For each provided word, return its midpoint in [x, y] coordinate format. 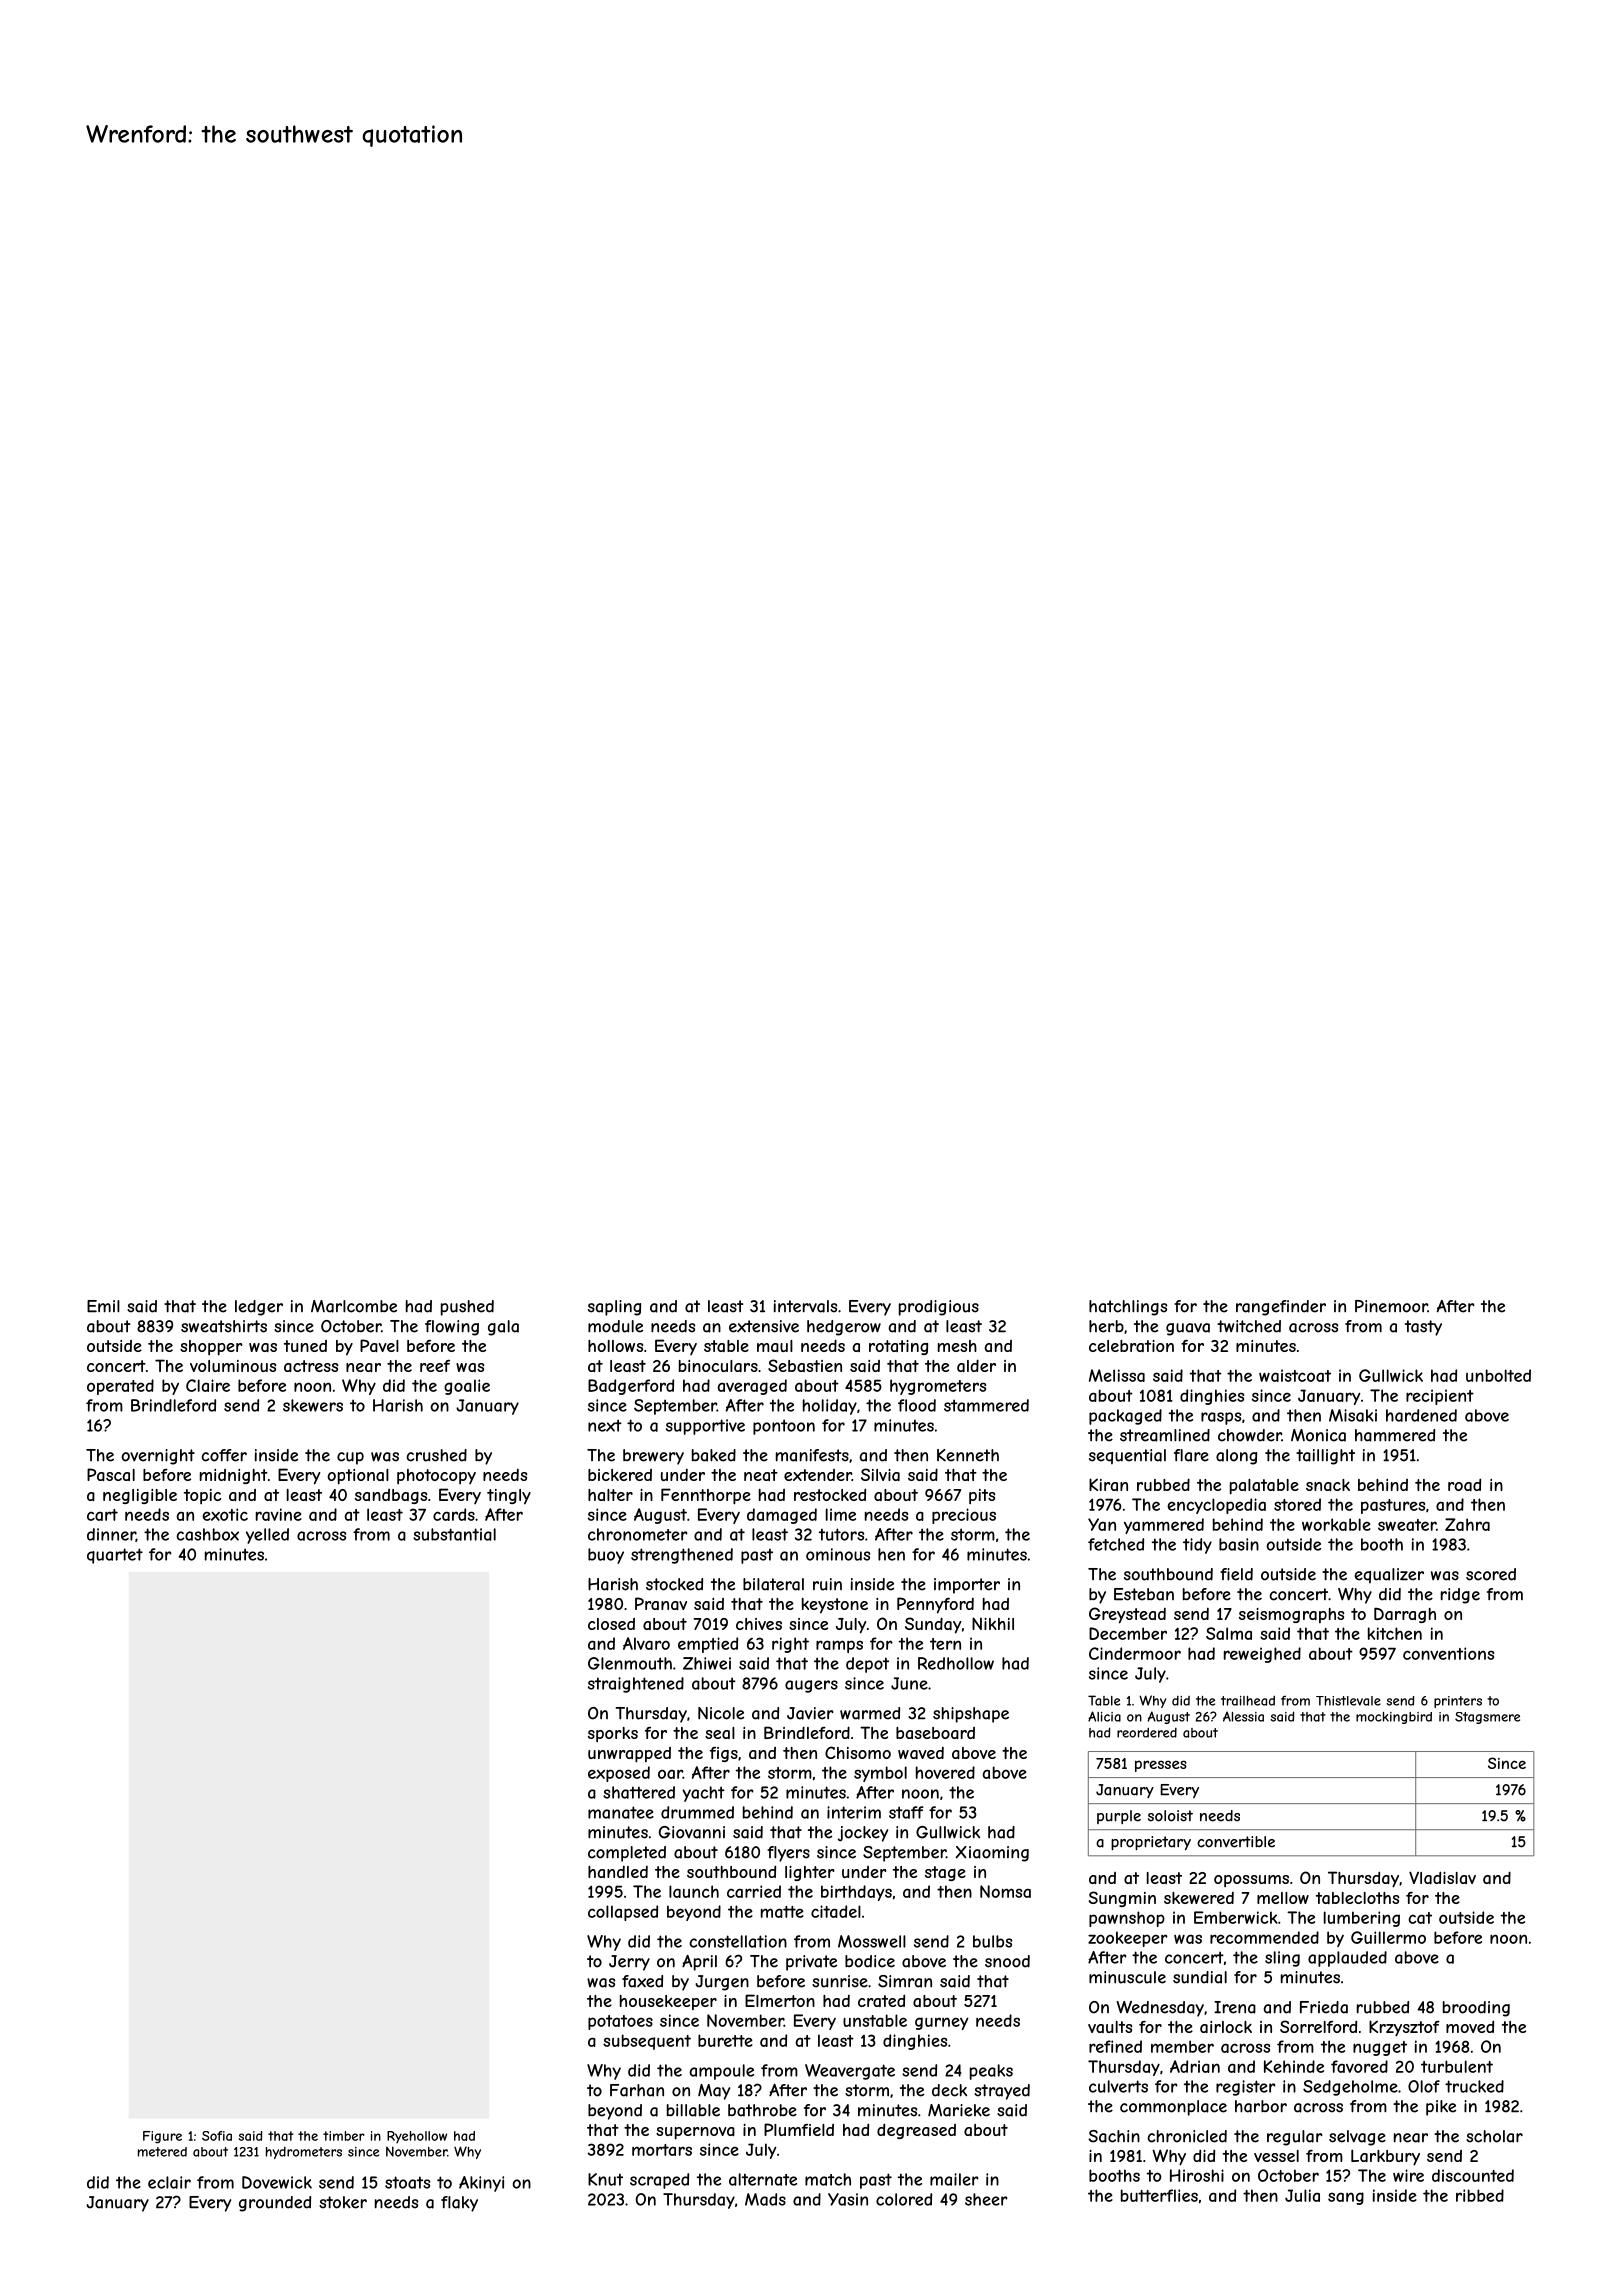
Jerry [629, 1963]
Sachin [1114, 2136]
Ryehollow [417, 2137]
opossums [1251, 1881]
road [1464, 1484]
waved [921, 1753]
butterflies [1159, 2195]
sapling [614, 1308]
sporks [613, 1734]
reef [435, 1366]
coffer [224, 1455]
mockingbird [1394, 1718]
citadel [836, 1911]
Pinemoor [1391, 1306]
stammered [986, 1405]
